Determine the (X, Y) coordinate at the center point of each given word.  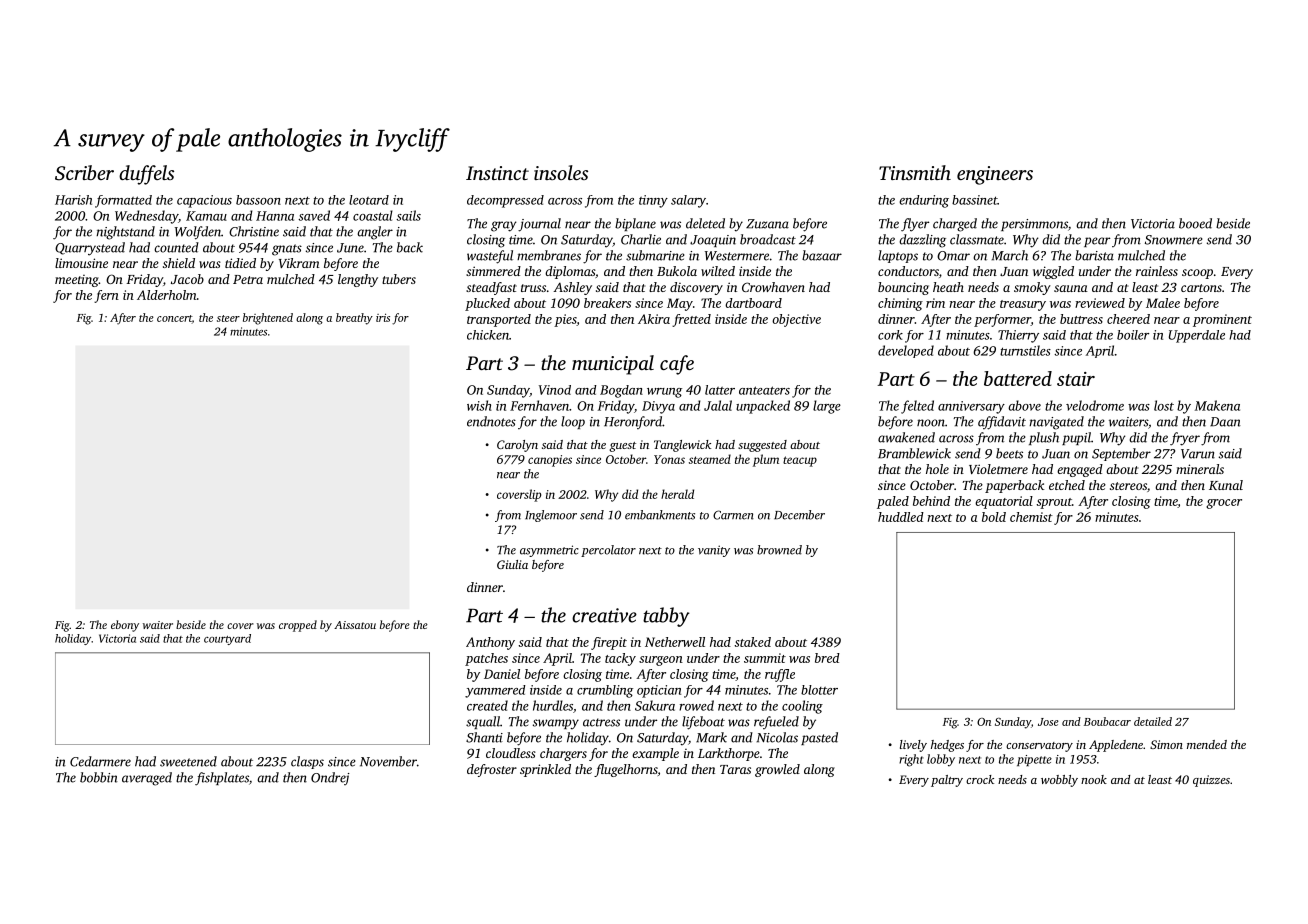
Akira (654, 319)
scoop (1197, 274)
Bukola (677, 271)
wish (479, 405)
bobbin (99, 777)
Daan (1225, 422)
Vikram (299, 263)
